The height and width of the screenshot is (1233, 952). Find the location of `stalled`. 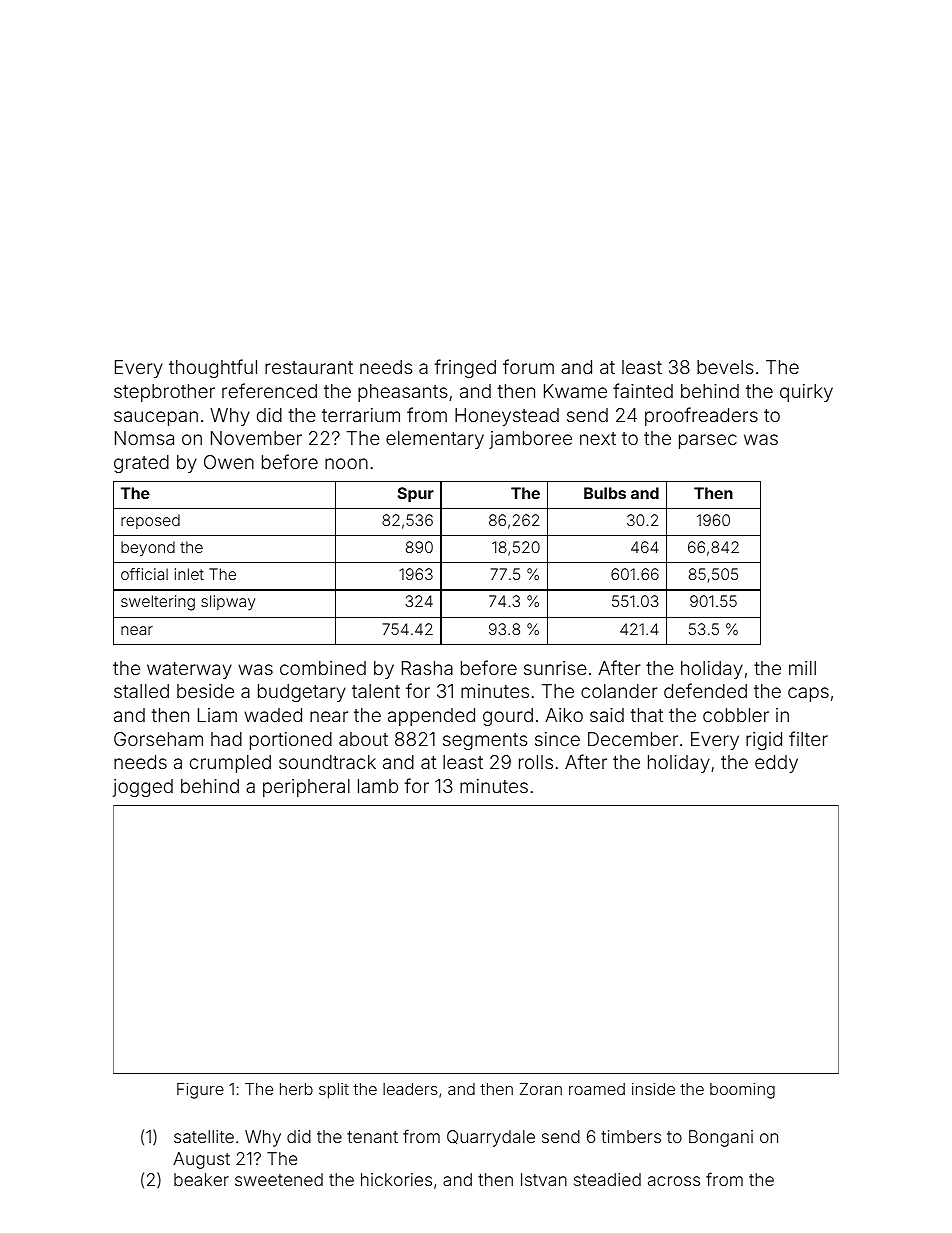

stalled is located at coordinates (141, 691).
